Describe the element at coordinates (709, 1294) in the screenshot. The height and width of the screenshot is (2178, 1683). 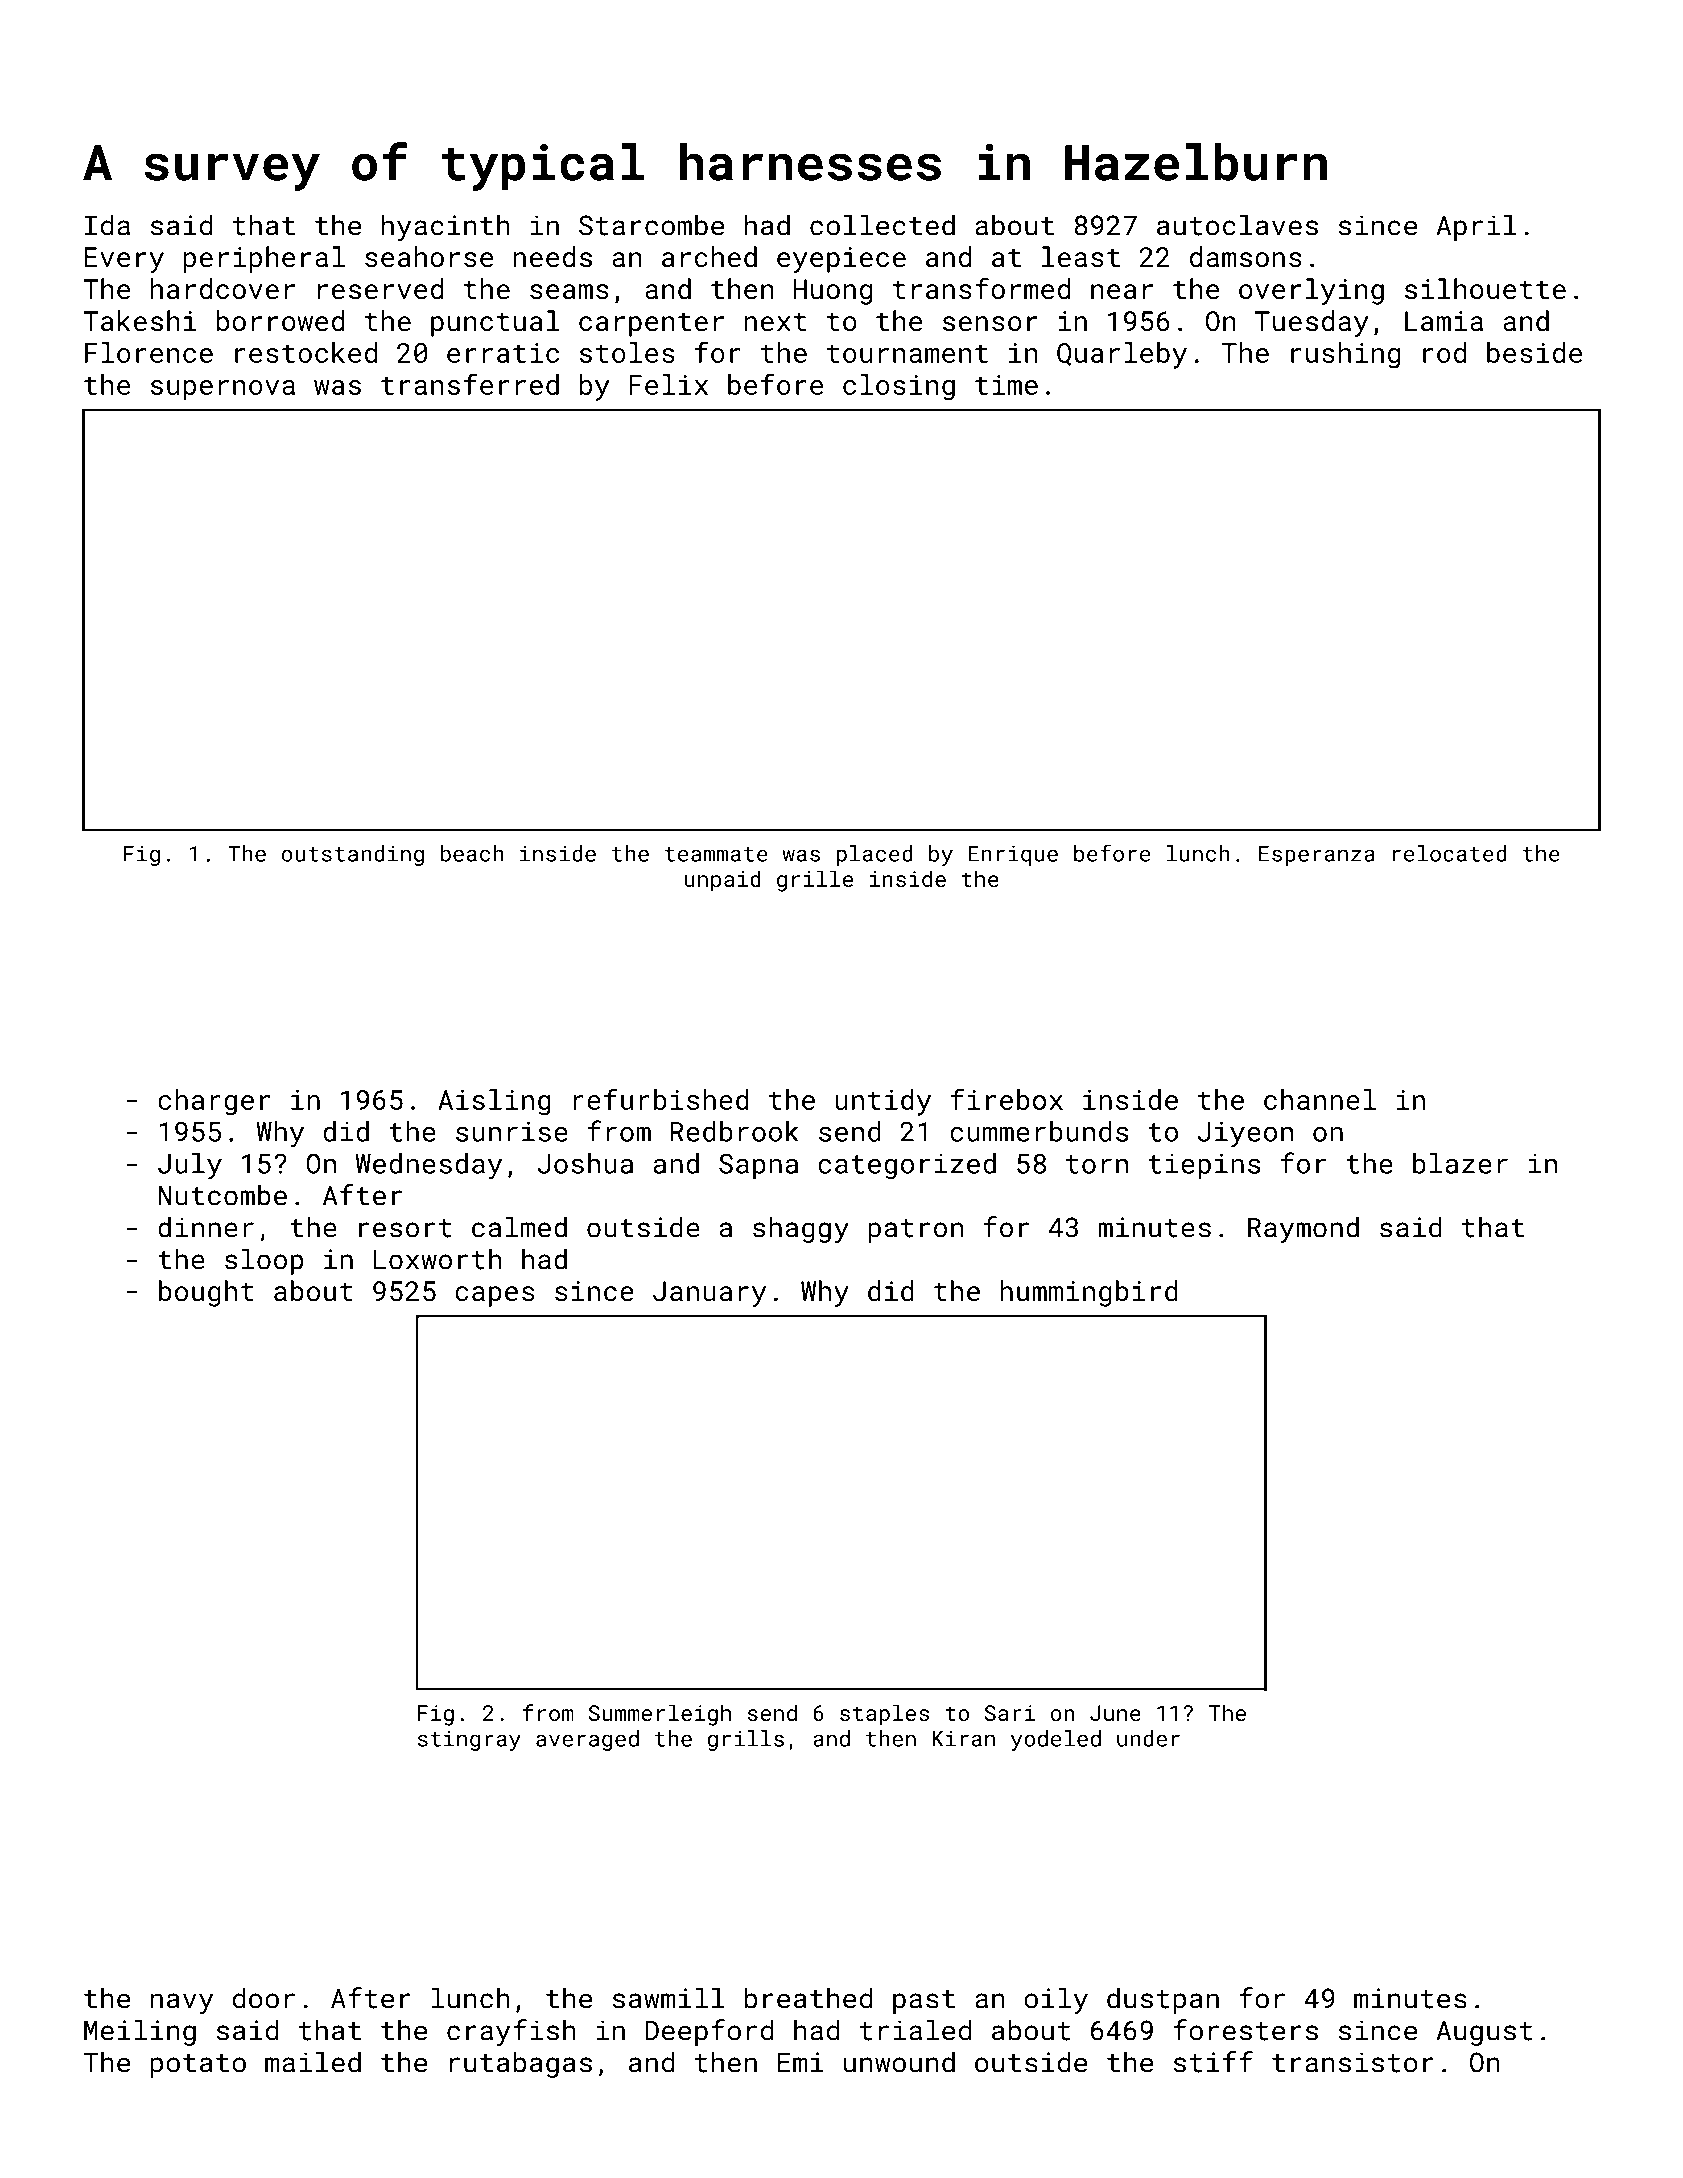
I see `January` at that location.
